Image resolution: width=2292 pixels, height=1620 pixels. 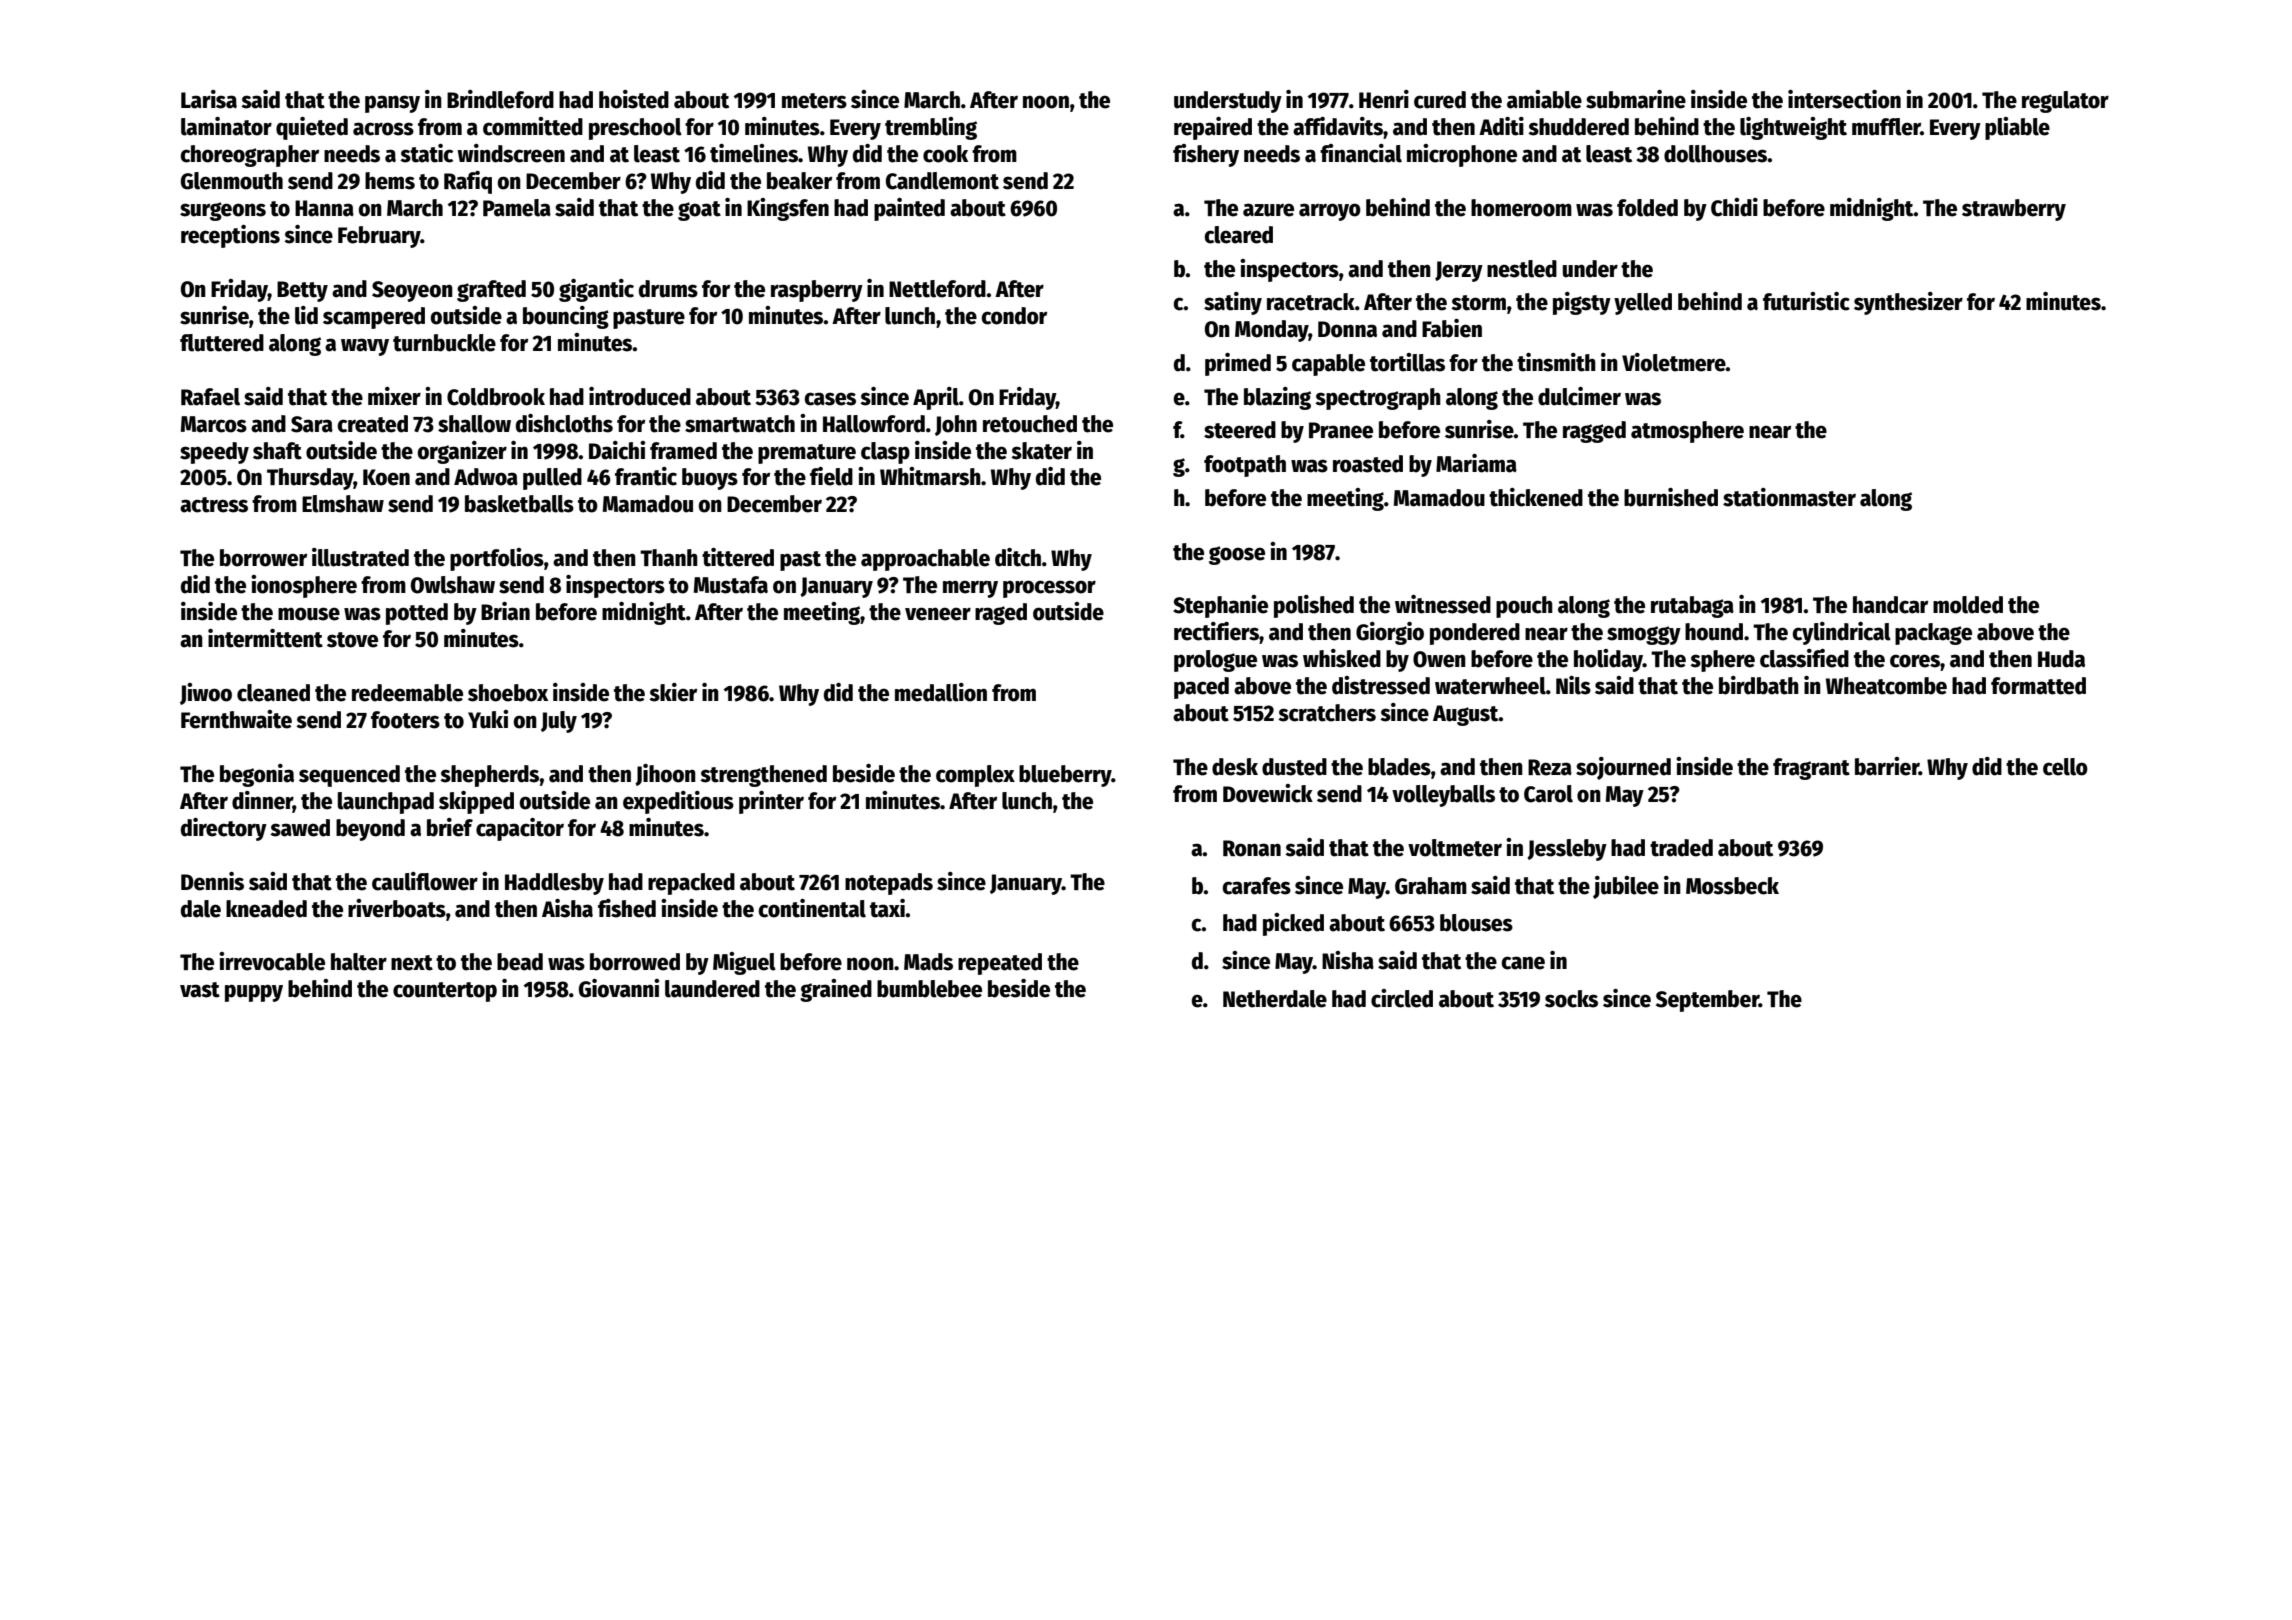 I want to click on begonia, so click(x=257, y=775).
